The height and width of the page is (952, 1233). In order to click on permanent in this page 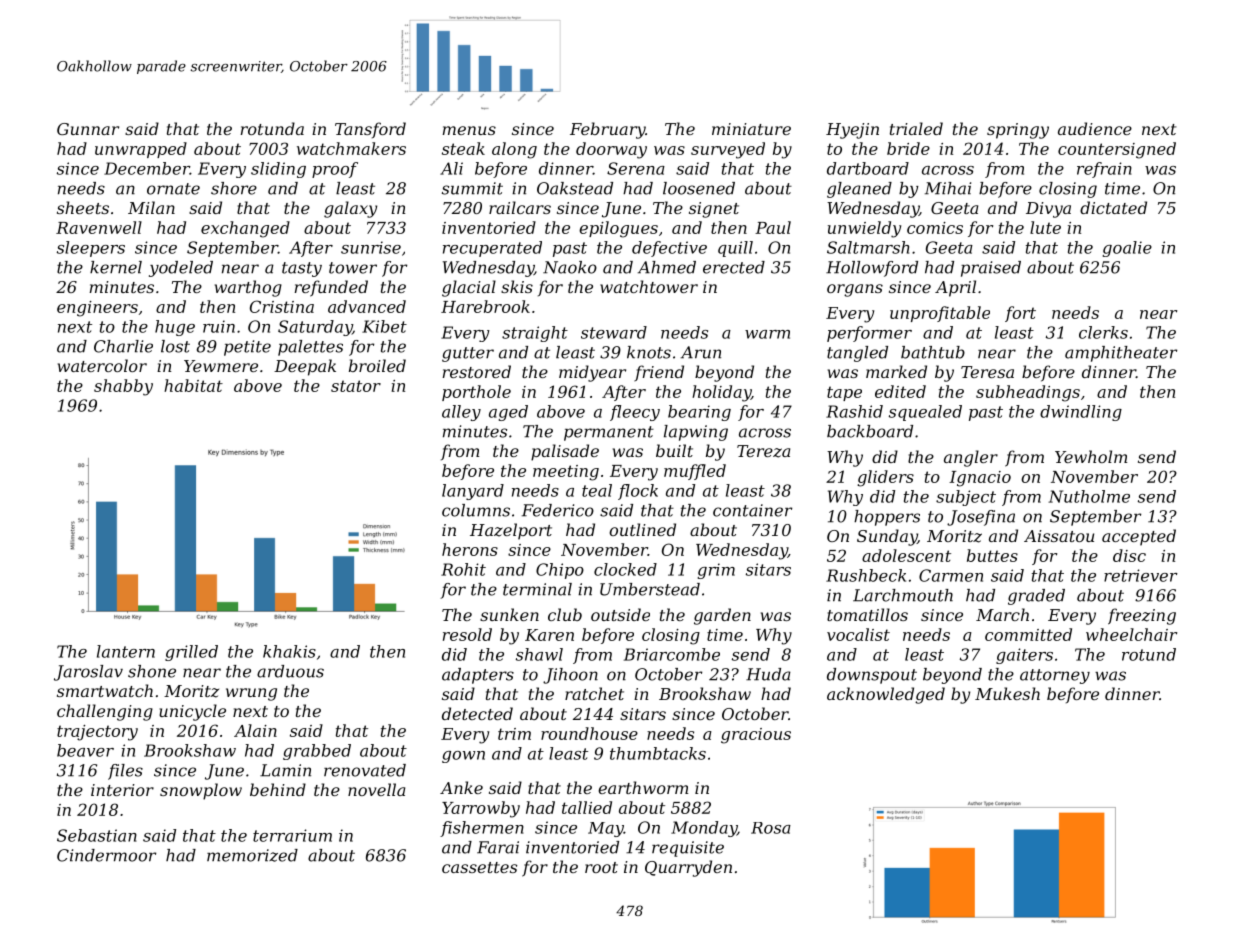, I will do `click(609, 433)`.
